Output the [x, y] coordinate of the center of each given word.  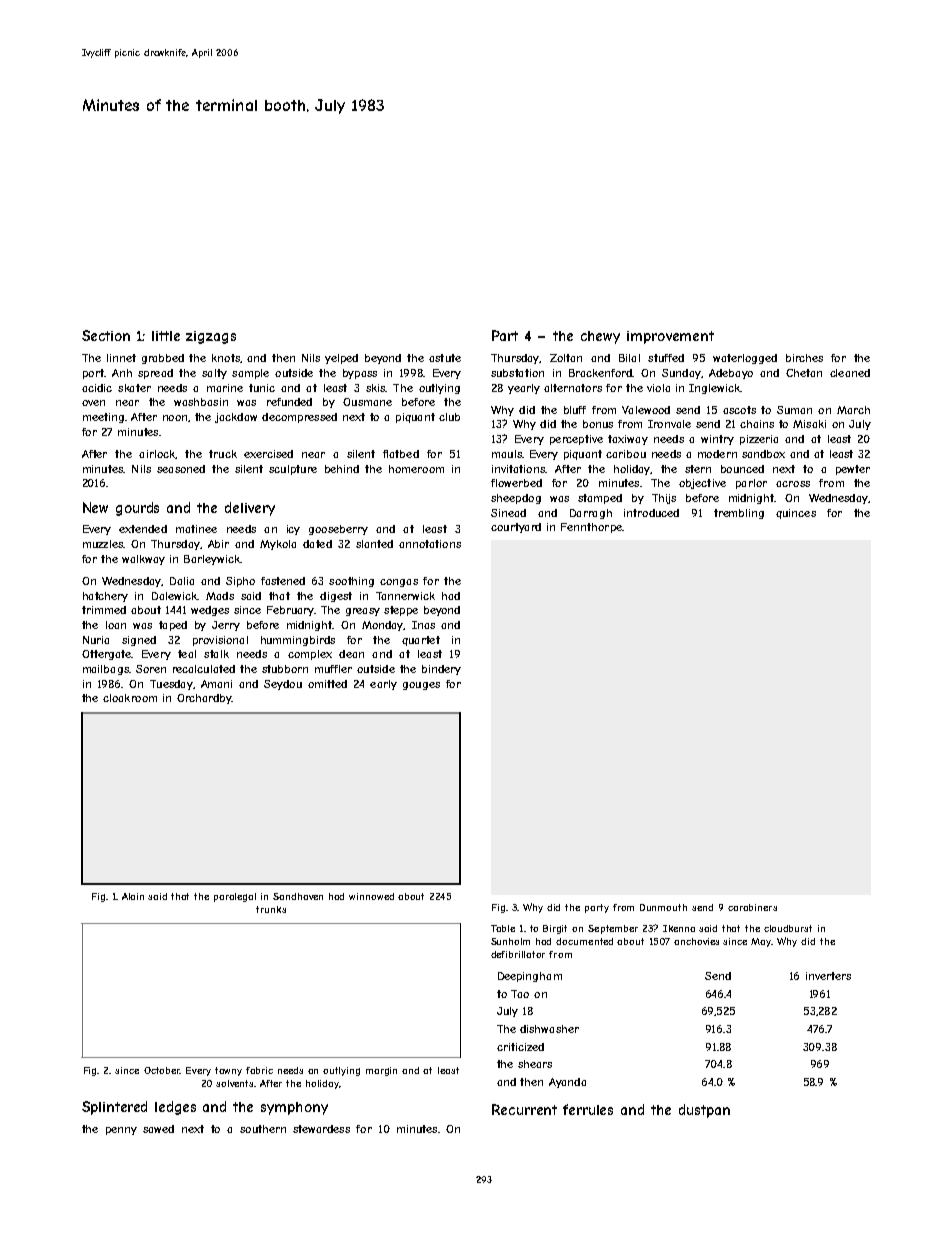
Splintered [114, 1108]
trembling [739, 514]
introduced [651, 513]
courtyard [516, 528]
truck [223, 454]
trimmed [104, 610]
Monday [382, 626]
